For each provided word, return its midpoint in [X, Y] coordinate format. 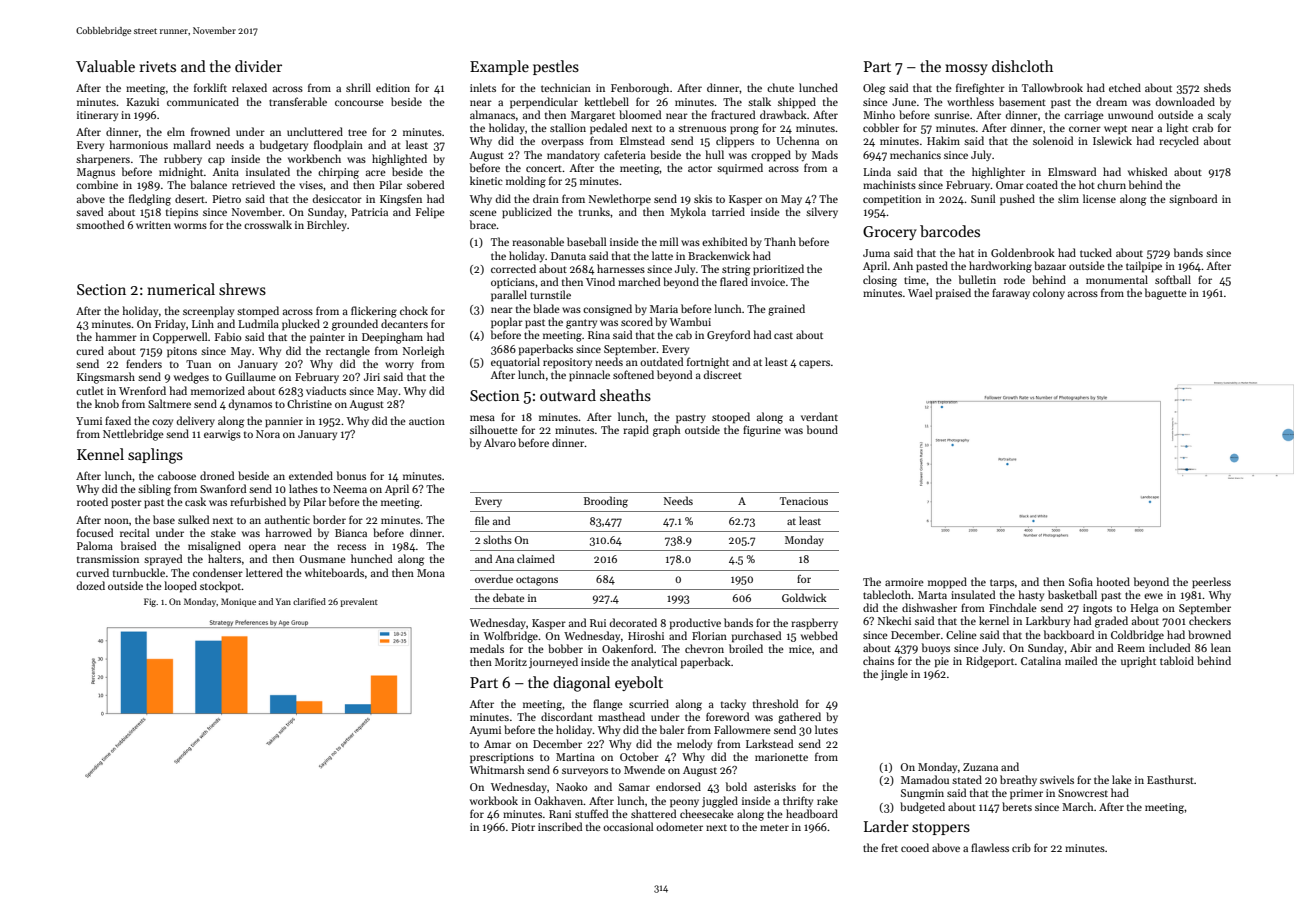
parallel [509, 296]
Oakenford [627, 648]
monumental [1117, 279]
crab [1202, 127]
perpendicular [544, 103]
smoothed [100, 224]
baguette [1166, 294]
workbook [494, 800]
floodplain [338, 146]
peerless [1211, 583]
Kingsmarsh [106, 378]
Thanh [780, 241]
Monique [238, 602]
